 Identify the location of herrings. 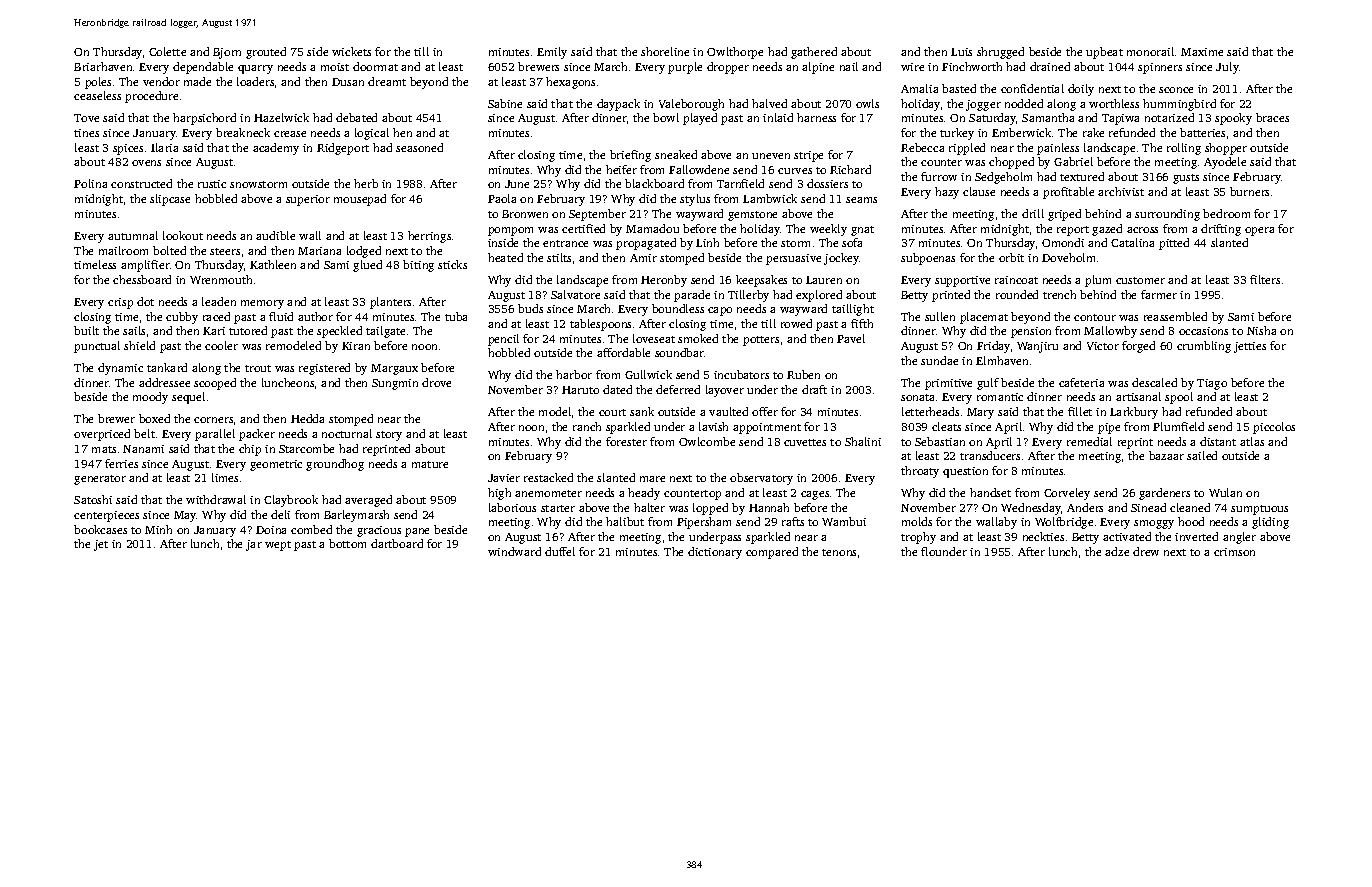
(429, 237).
